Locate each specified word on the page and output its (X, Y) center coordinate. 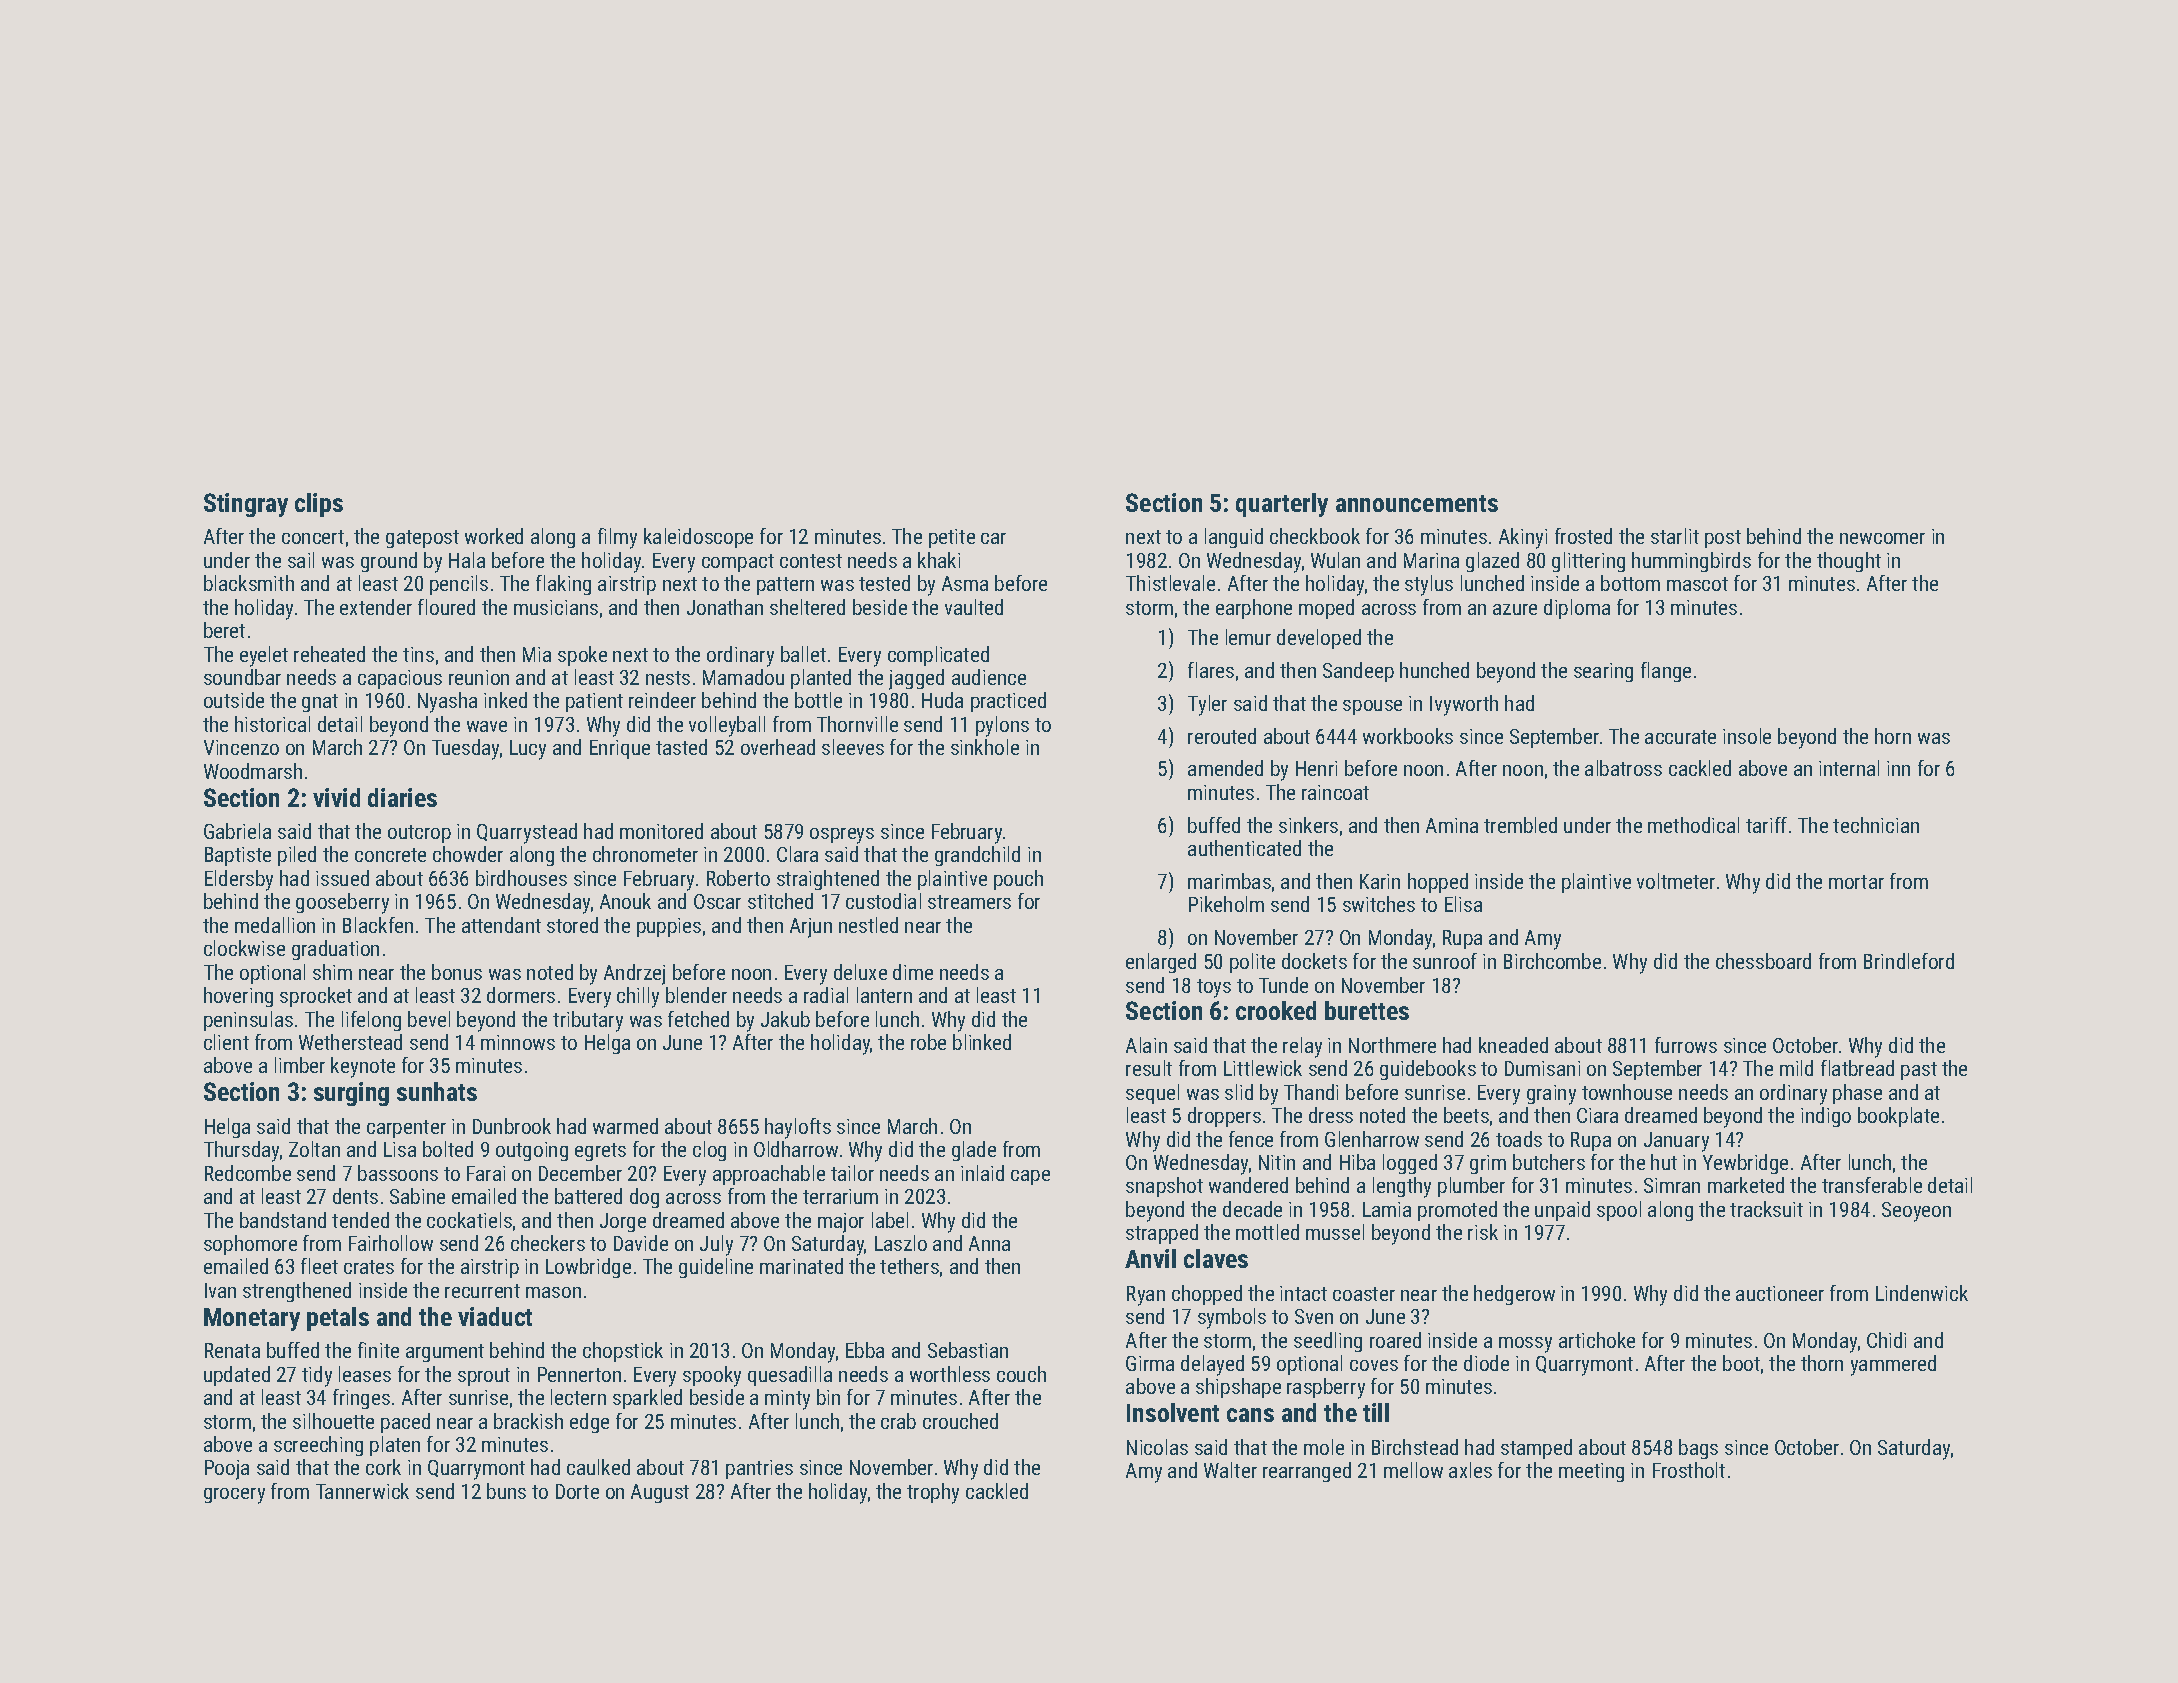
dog (644, 1198)
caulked (598, 1467)
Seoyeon (1916, 1212)
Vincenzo (241, 747)
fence (1251, 1139)
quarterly (1282, 505)
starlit (1675, 536)
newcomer (1882, 538)
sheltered (807, 607)
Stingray (246, 505)
